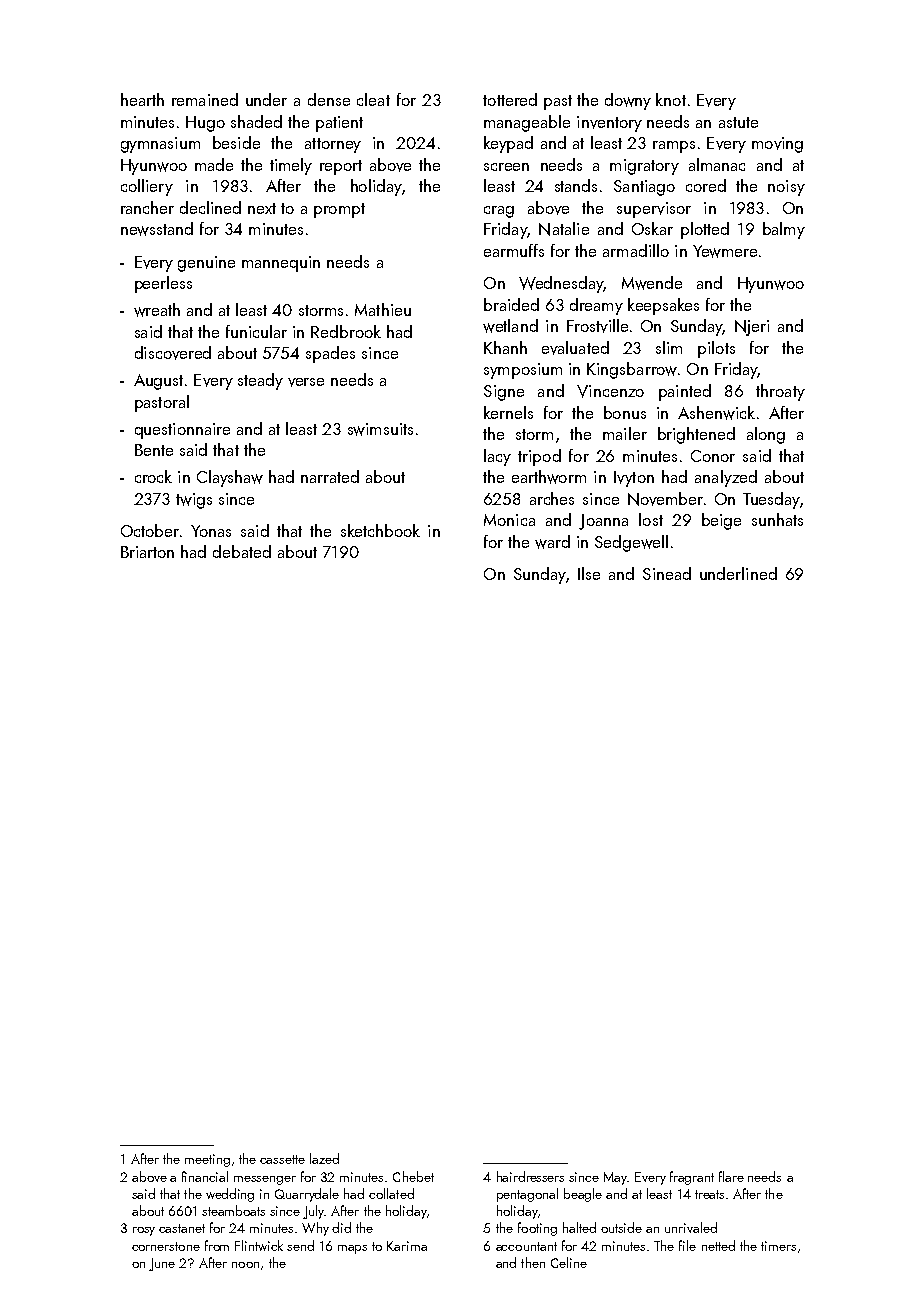 This document has height=1308, width=924. I want to click on hairdressers, so click(530, 1176).
